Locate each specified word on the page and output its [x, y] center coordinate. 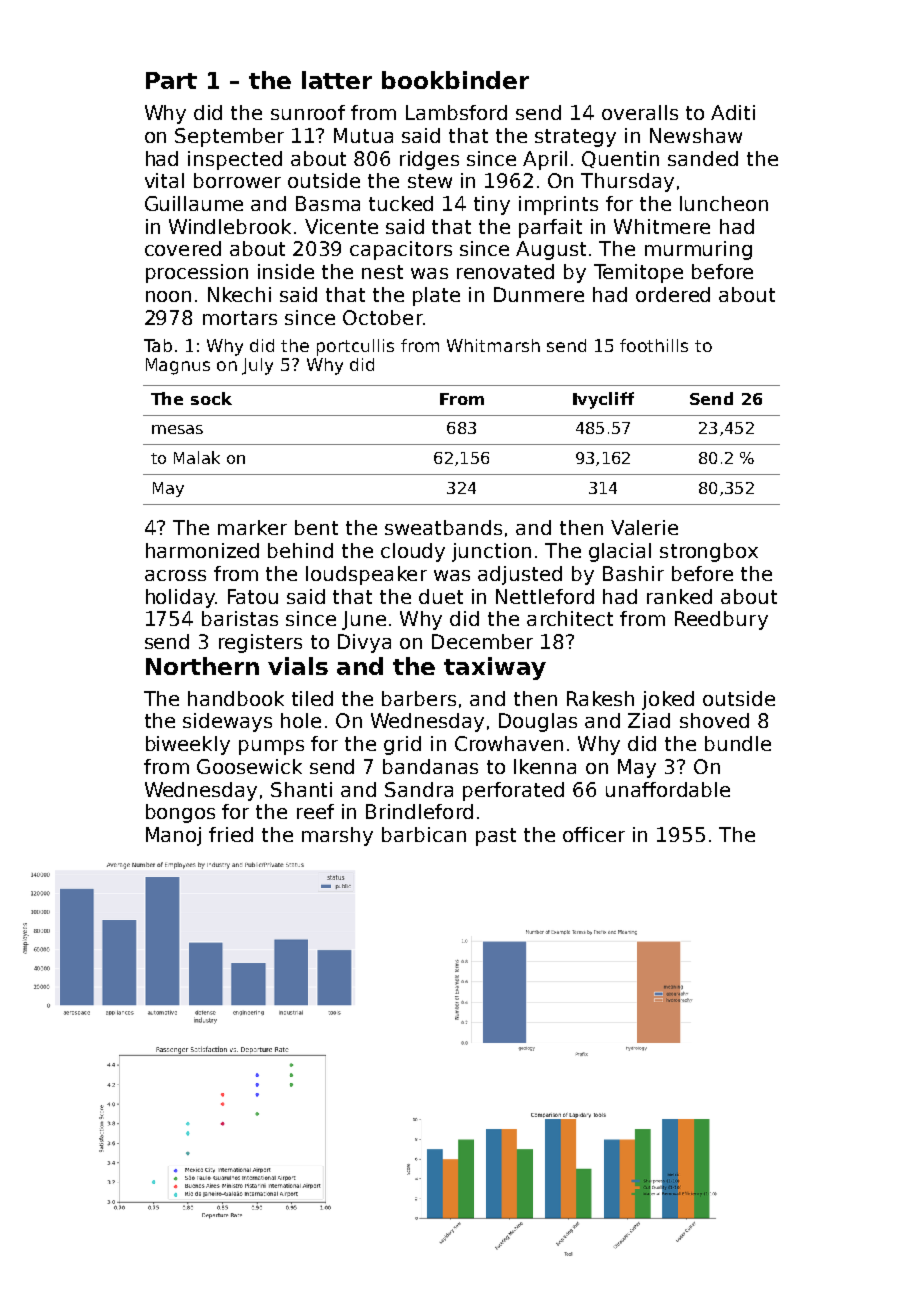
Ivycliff [603, 400]
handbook [236, 698]
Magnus [178, 366]
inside [286, 271]
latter [337, 80]
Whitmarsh [493, 345]
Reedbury [721, 620]
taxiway [495, 668]
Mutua [363, 135]
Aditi [733, 112]
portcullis [355, 347]
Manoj [173, 836]
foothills [654, 345]
